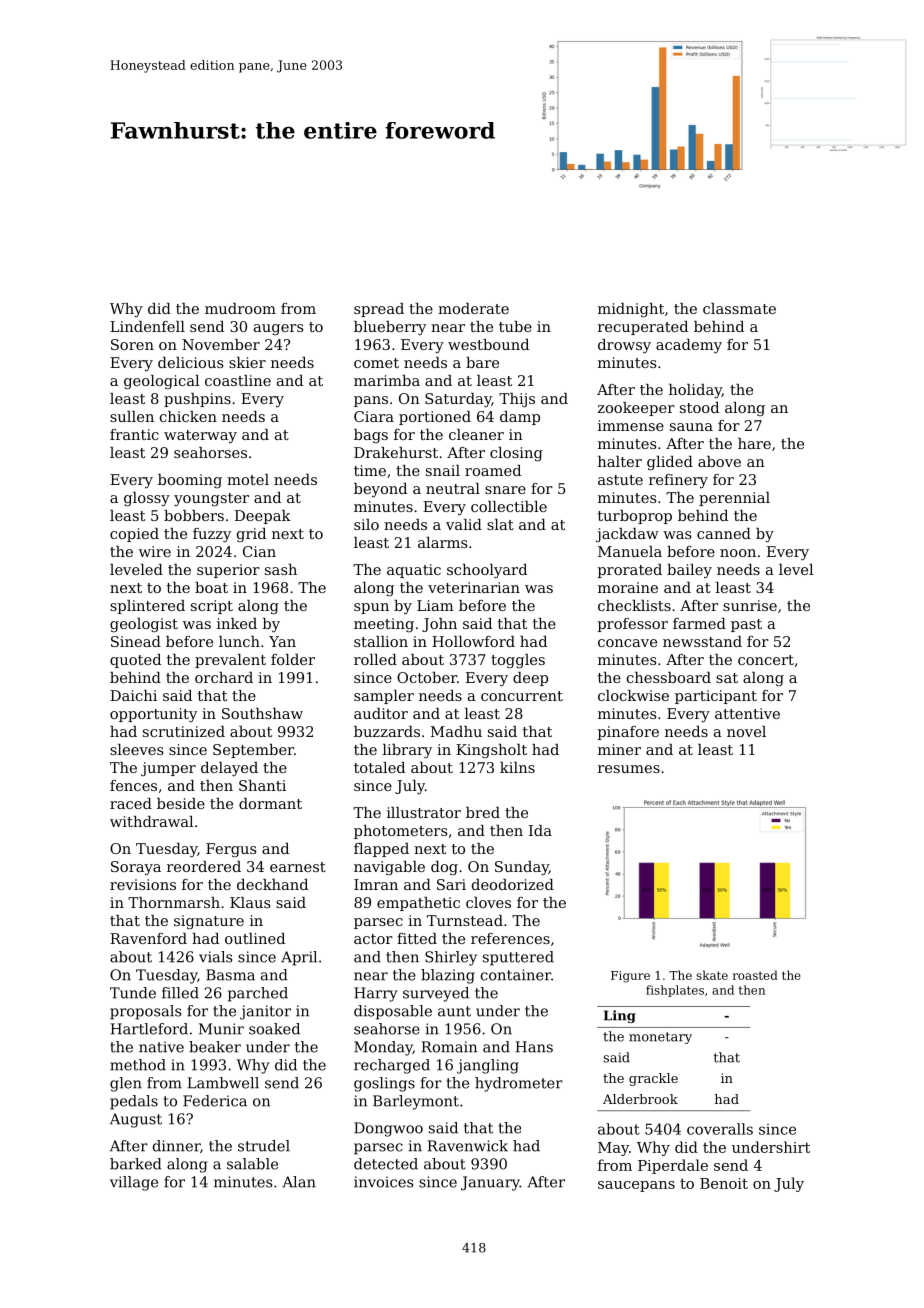 The height and width of the page is (1308, 924). What do you see at coordinates (190, 481) in the page?
I see `booming` at bounding box center [190, 481].
